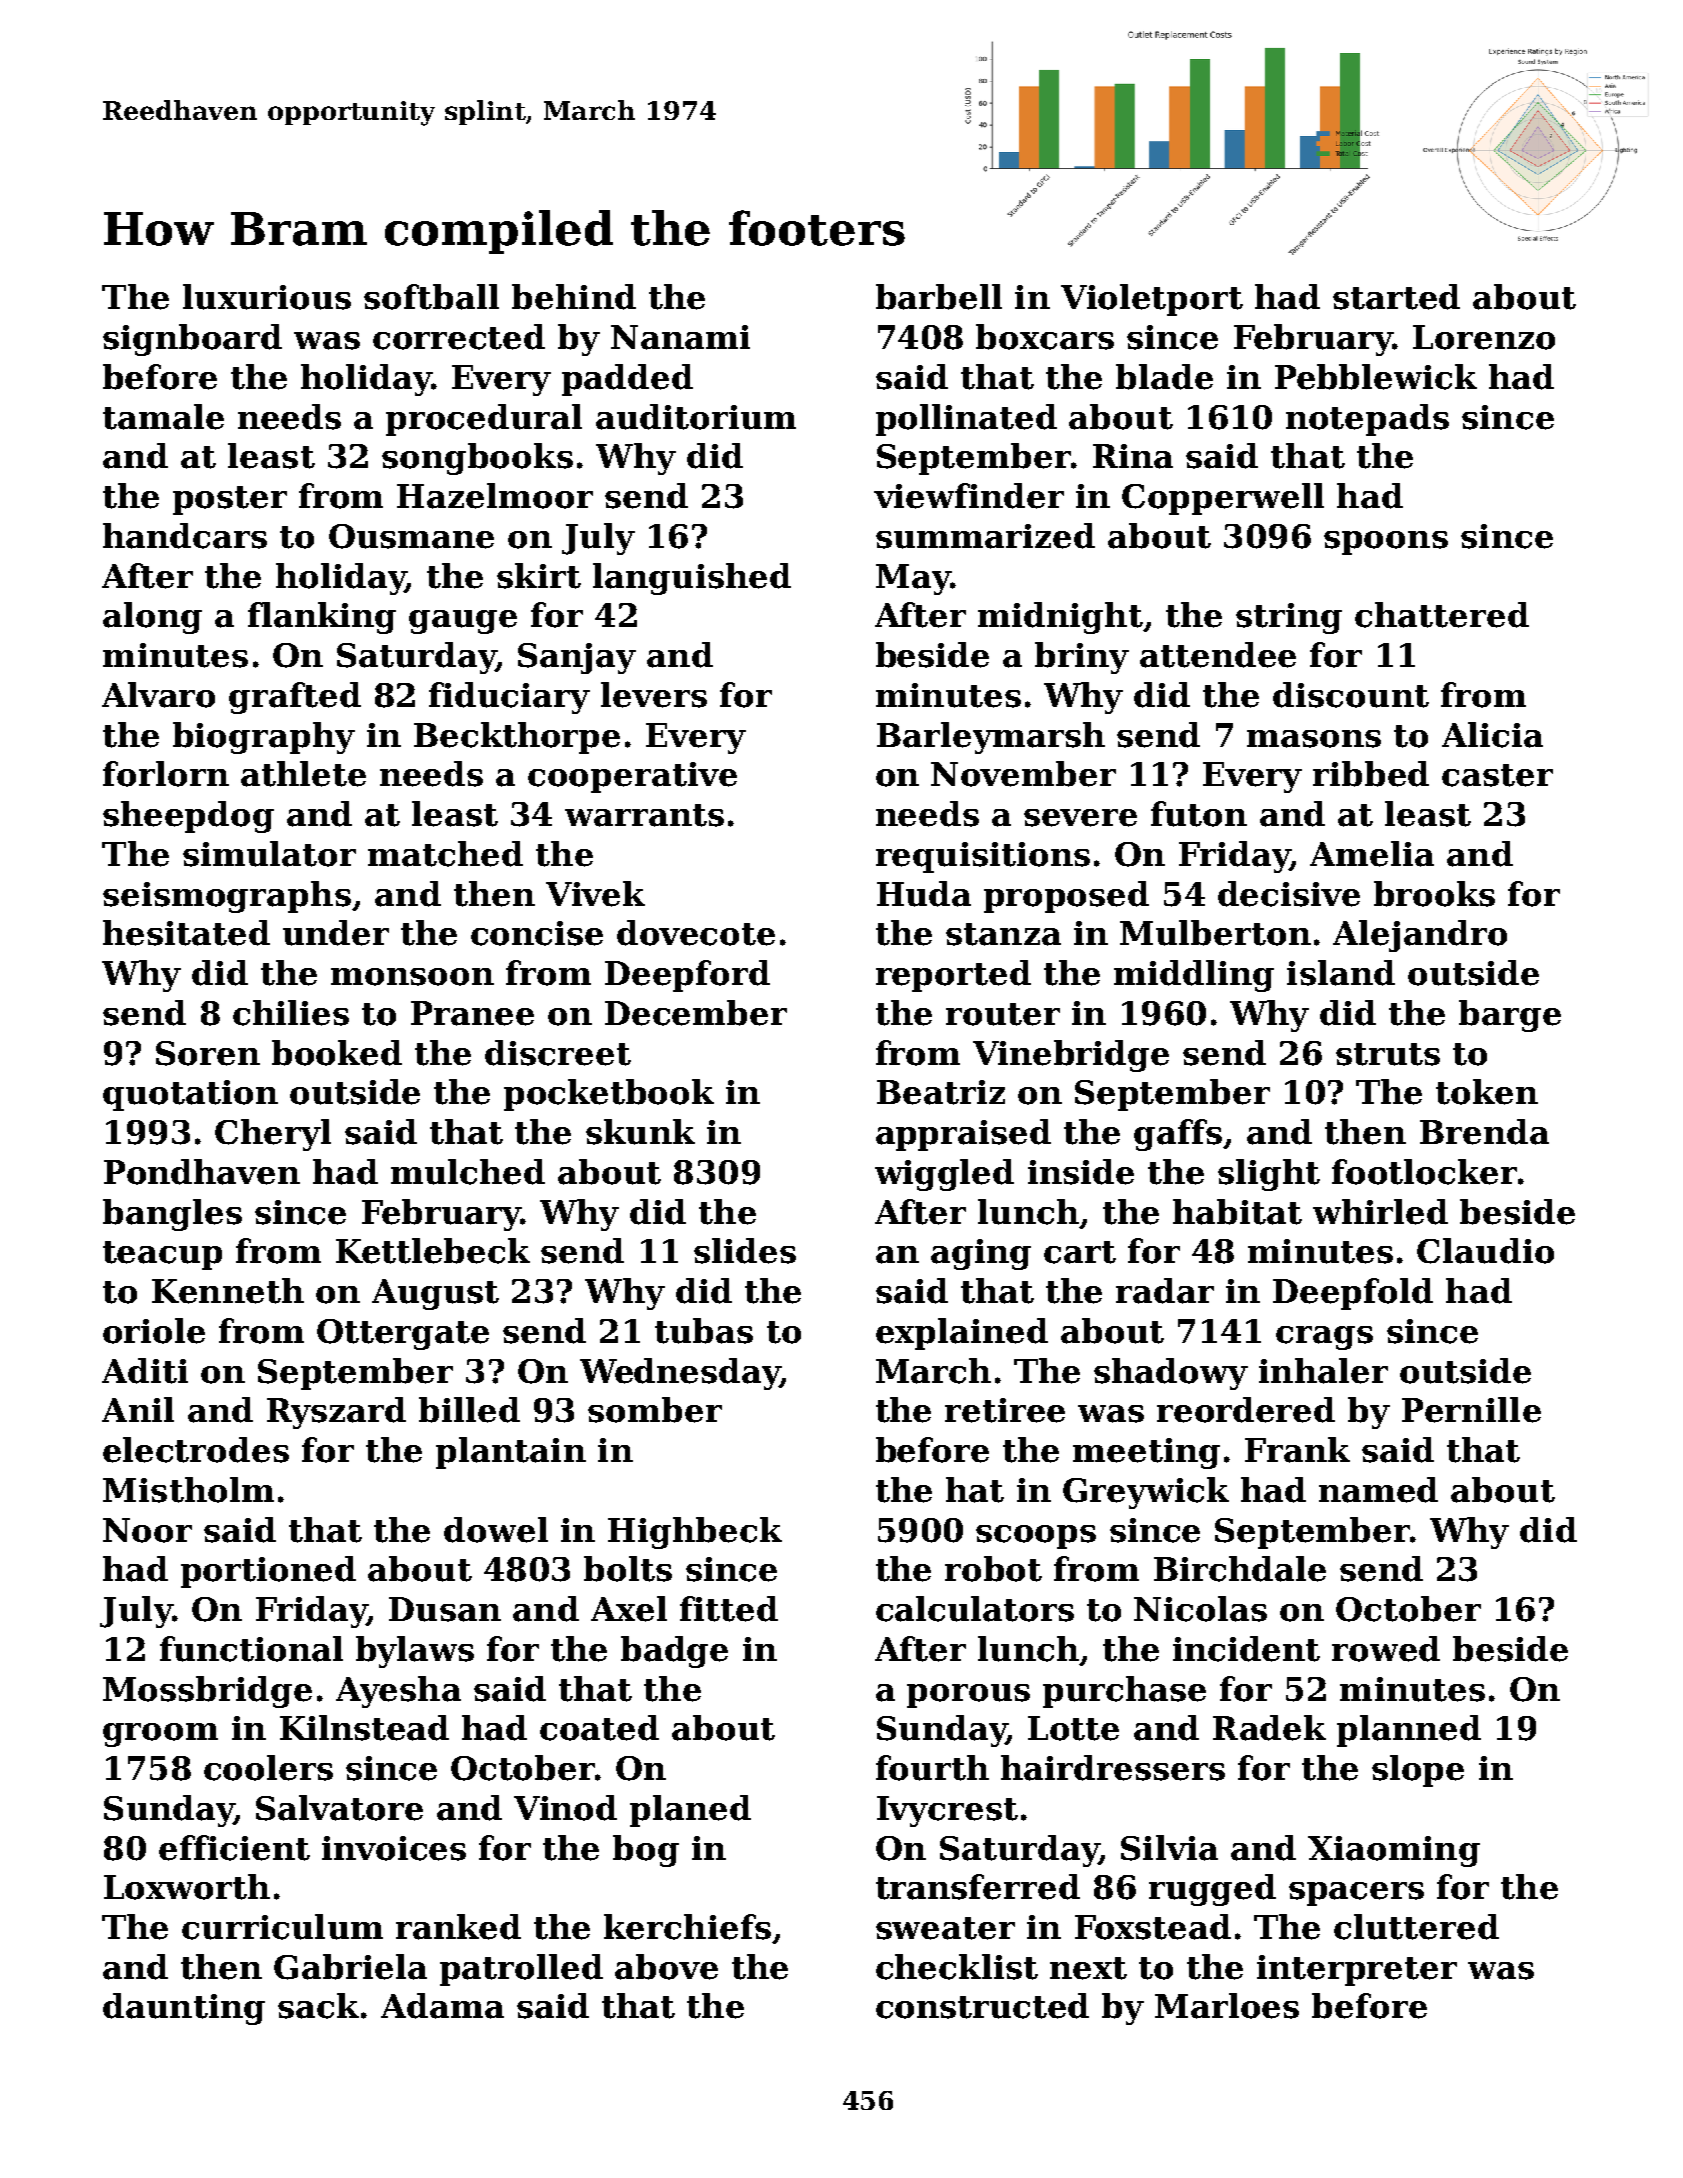  Describe the element at coordinates (163, 417) in the document. I see `tamale` at that location.
